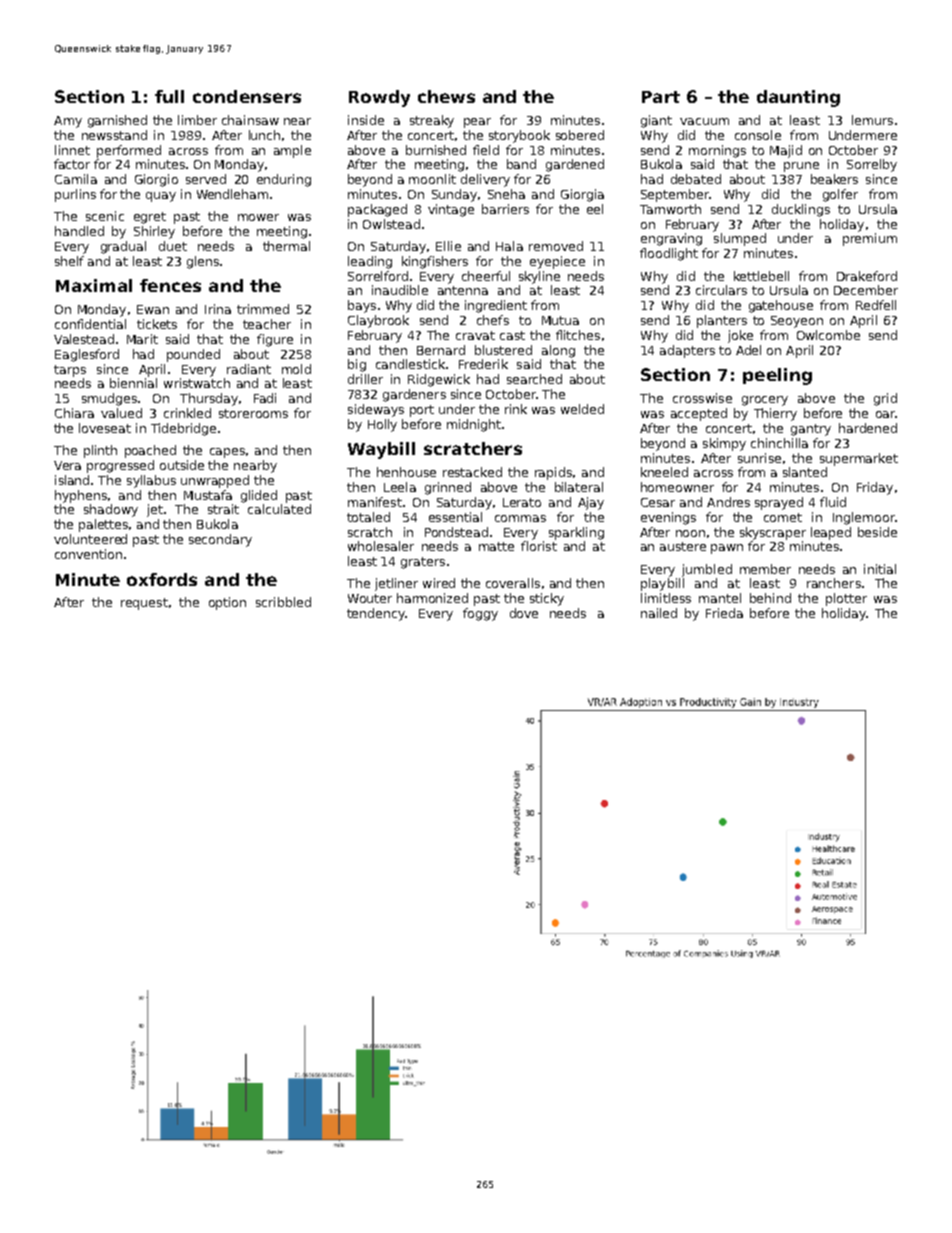 This screenshot has width=952, height=1233. What do you see at coordinates (370, 598) in the screenshot?
I see `Wouter` at bounding box center [370, 598].
